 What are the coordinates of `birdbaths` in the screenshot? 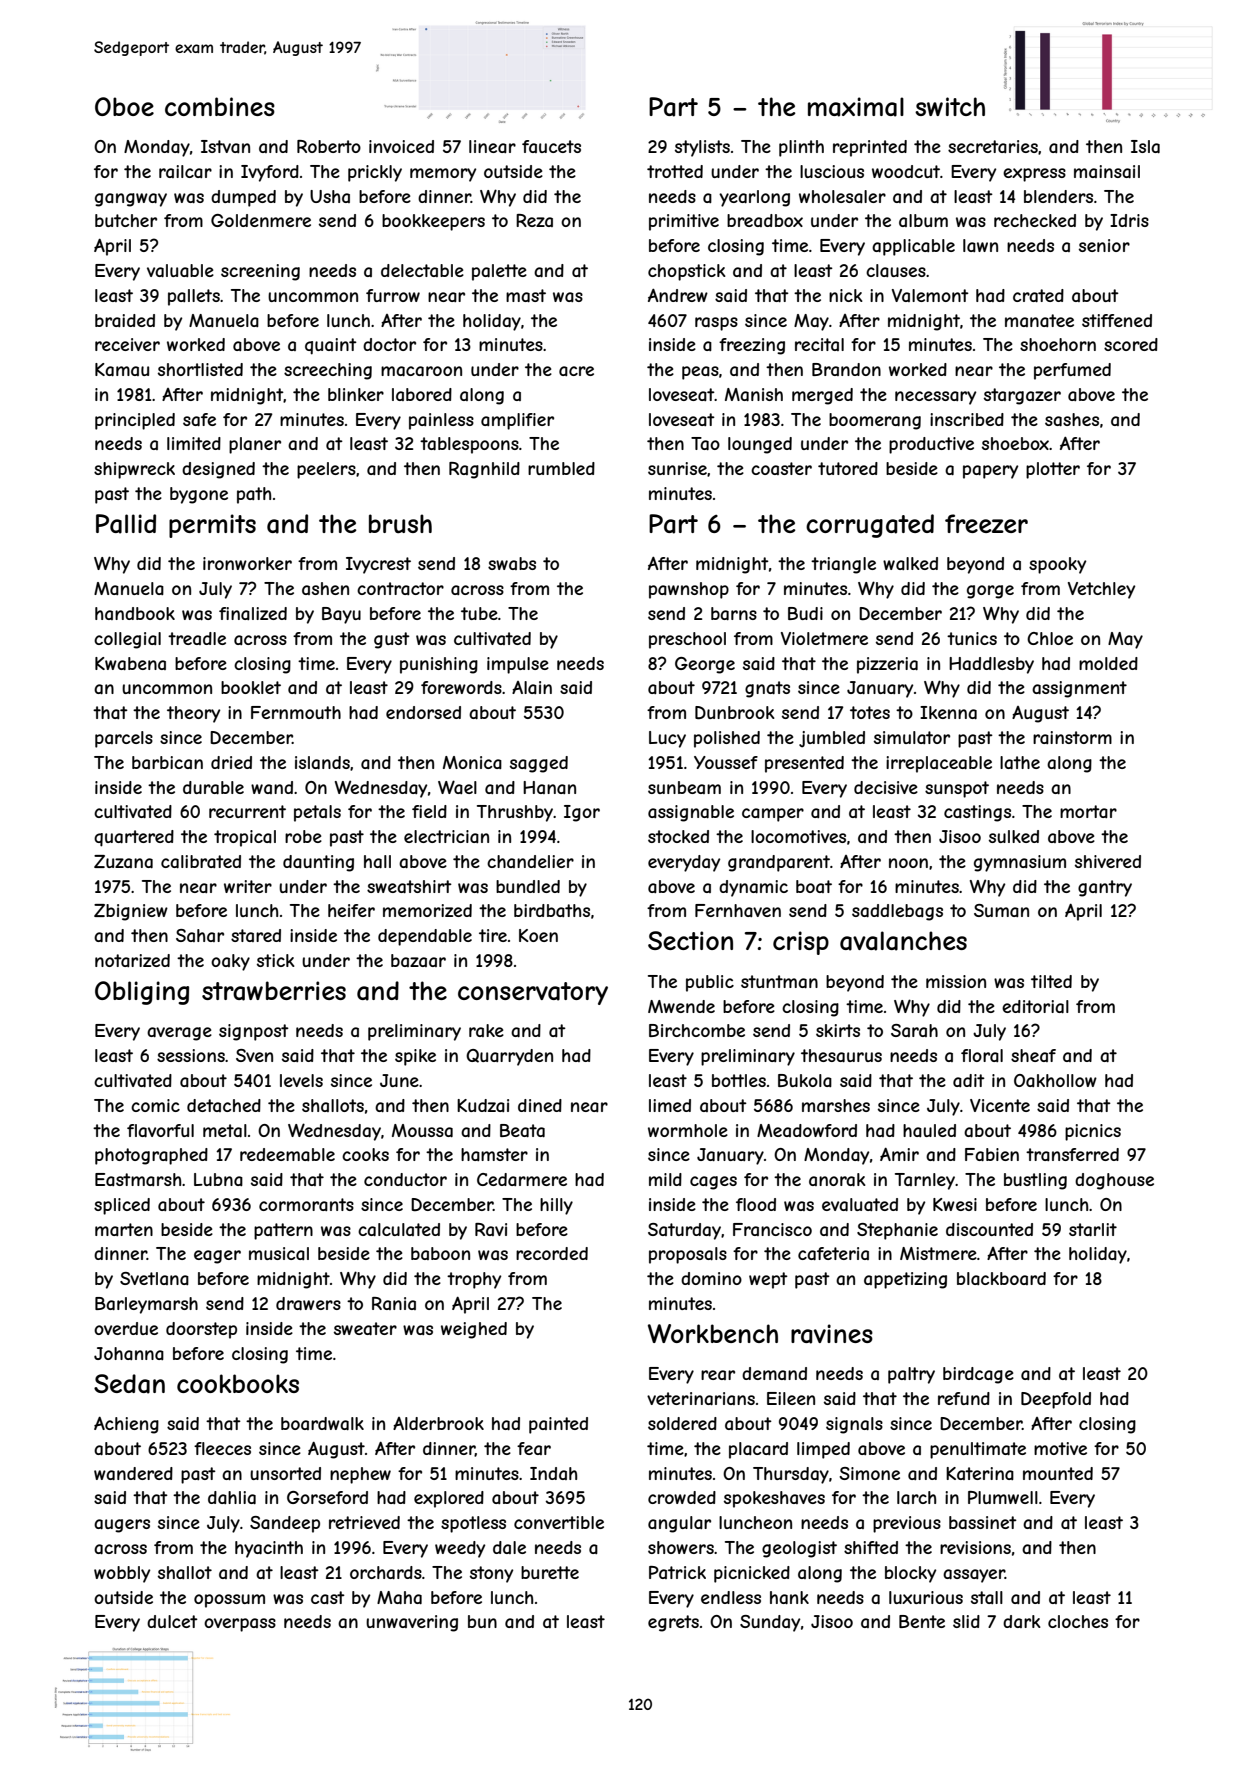 It's located at (552, 910).
